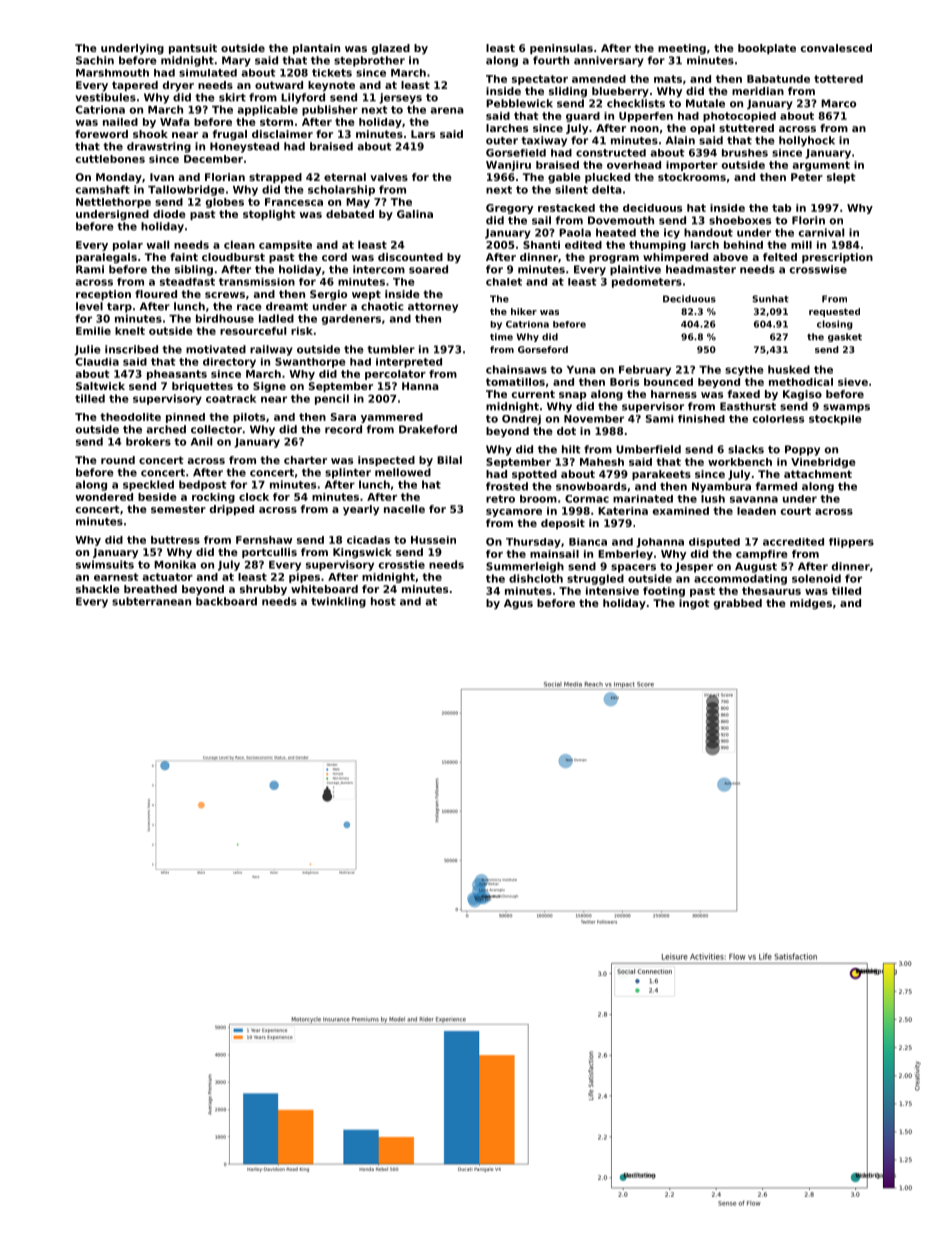  I want to click on peninsulas, so click(561, 49).
